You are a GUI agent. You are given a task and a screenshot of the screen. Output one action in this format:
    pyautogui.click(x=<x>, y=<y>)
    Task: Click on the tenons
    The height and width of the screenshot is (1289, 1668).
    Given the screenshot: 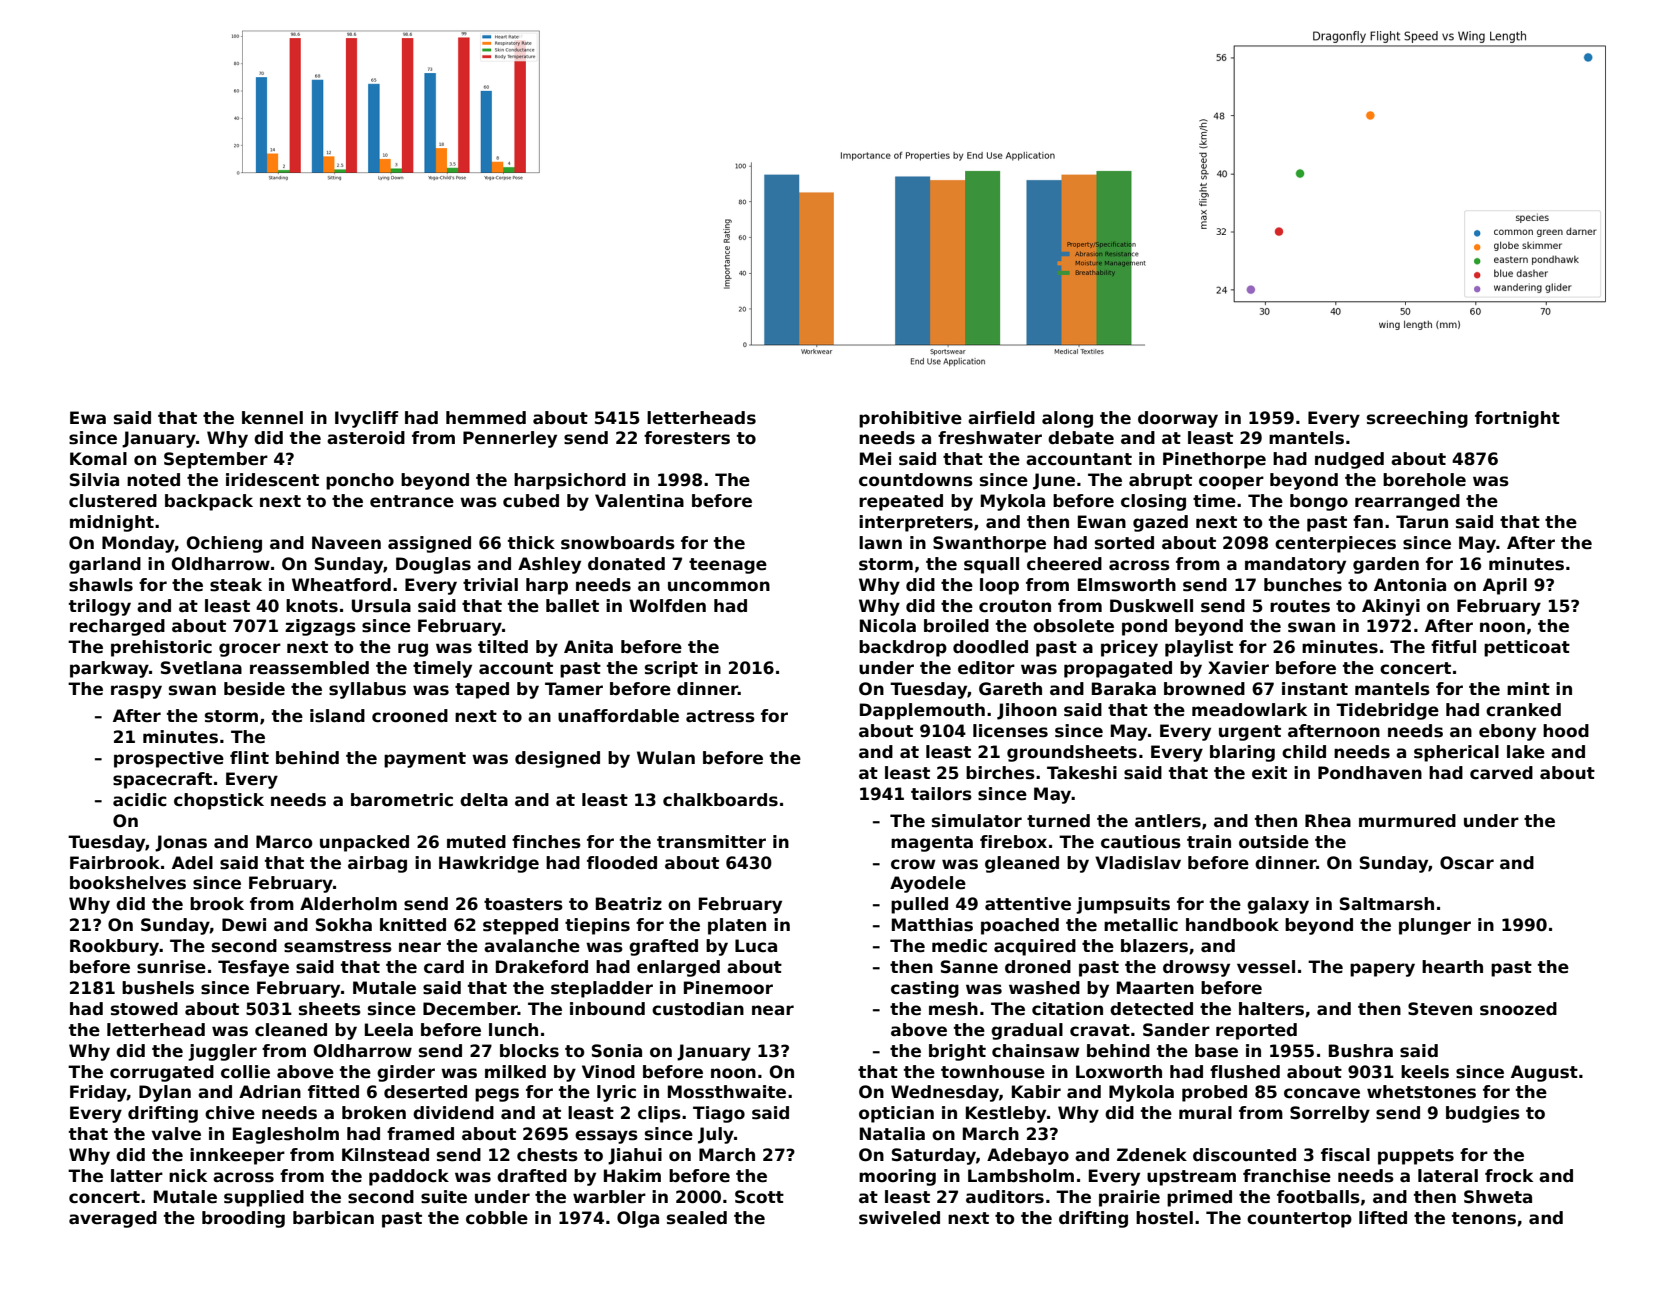 What is the action you would take?
    pyautogui.click(x=1484, y=1218)
